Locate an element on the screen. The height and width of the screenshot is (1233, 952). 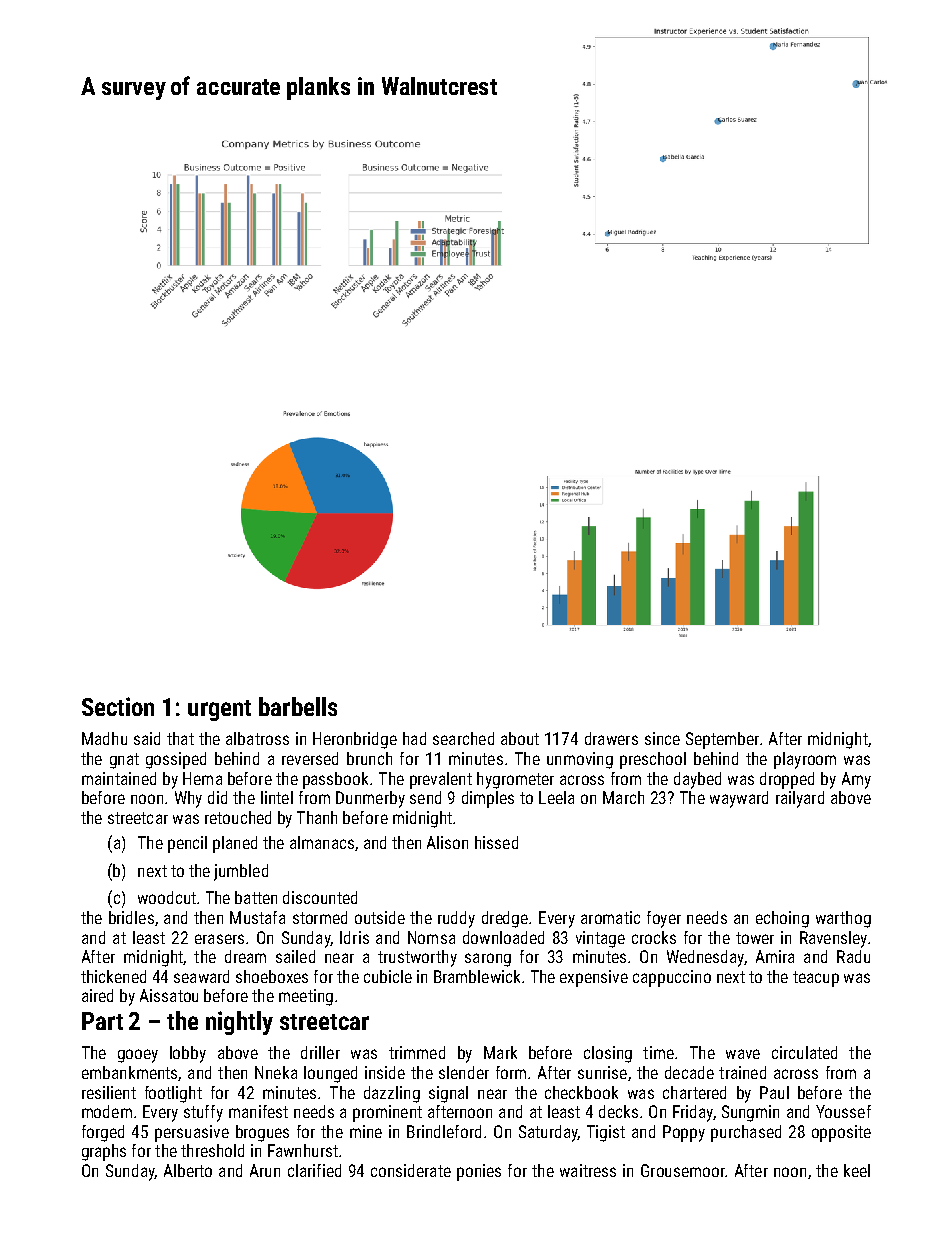
Amy is located at coordinates (856, 780).
